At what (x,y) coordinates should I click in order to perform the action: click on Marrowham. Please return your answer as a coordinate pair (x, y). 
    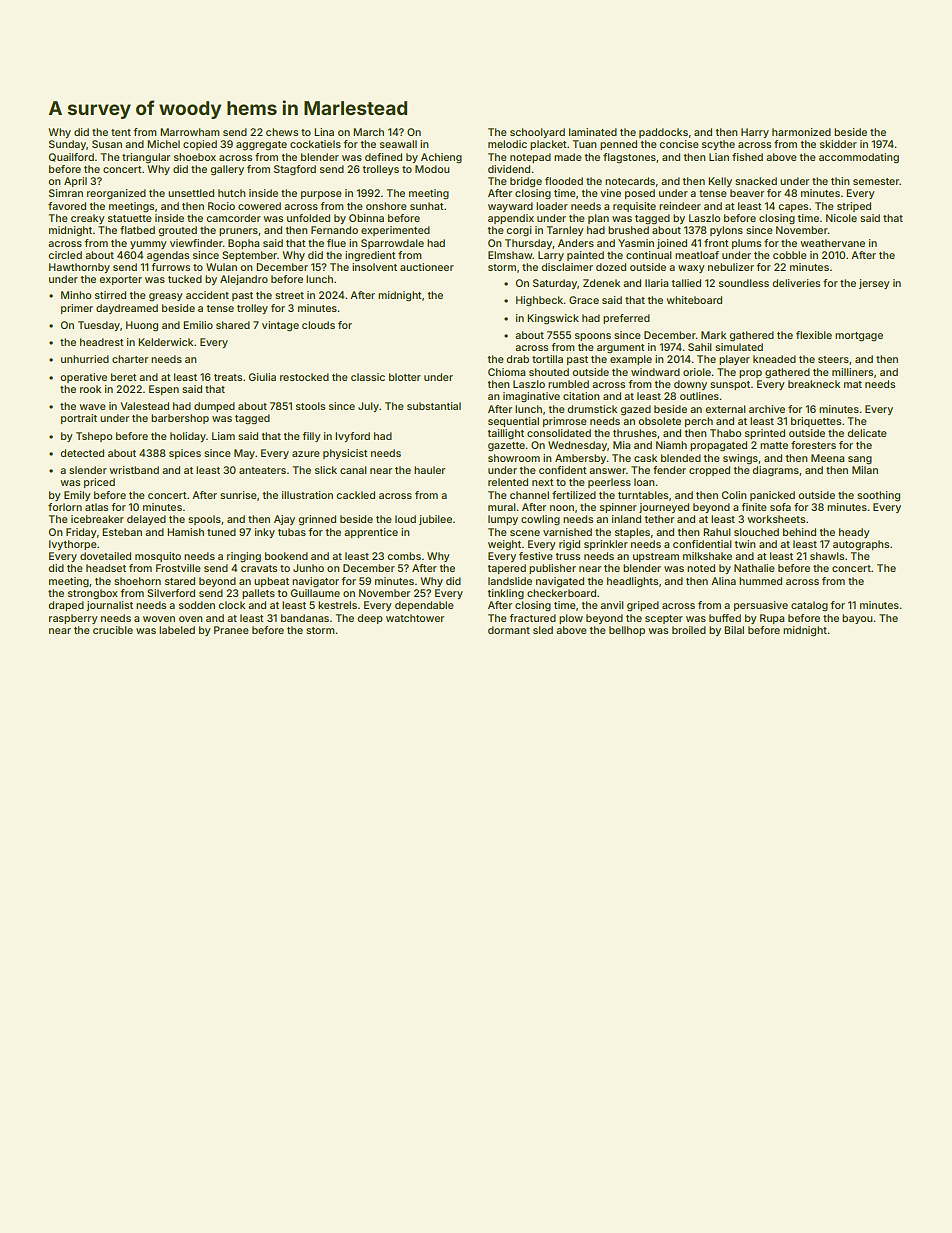
    Looking at the image, I should click on (190, 132).
